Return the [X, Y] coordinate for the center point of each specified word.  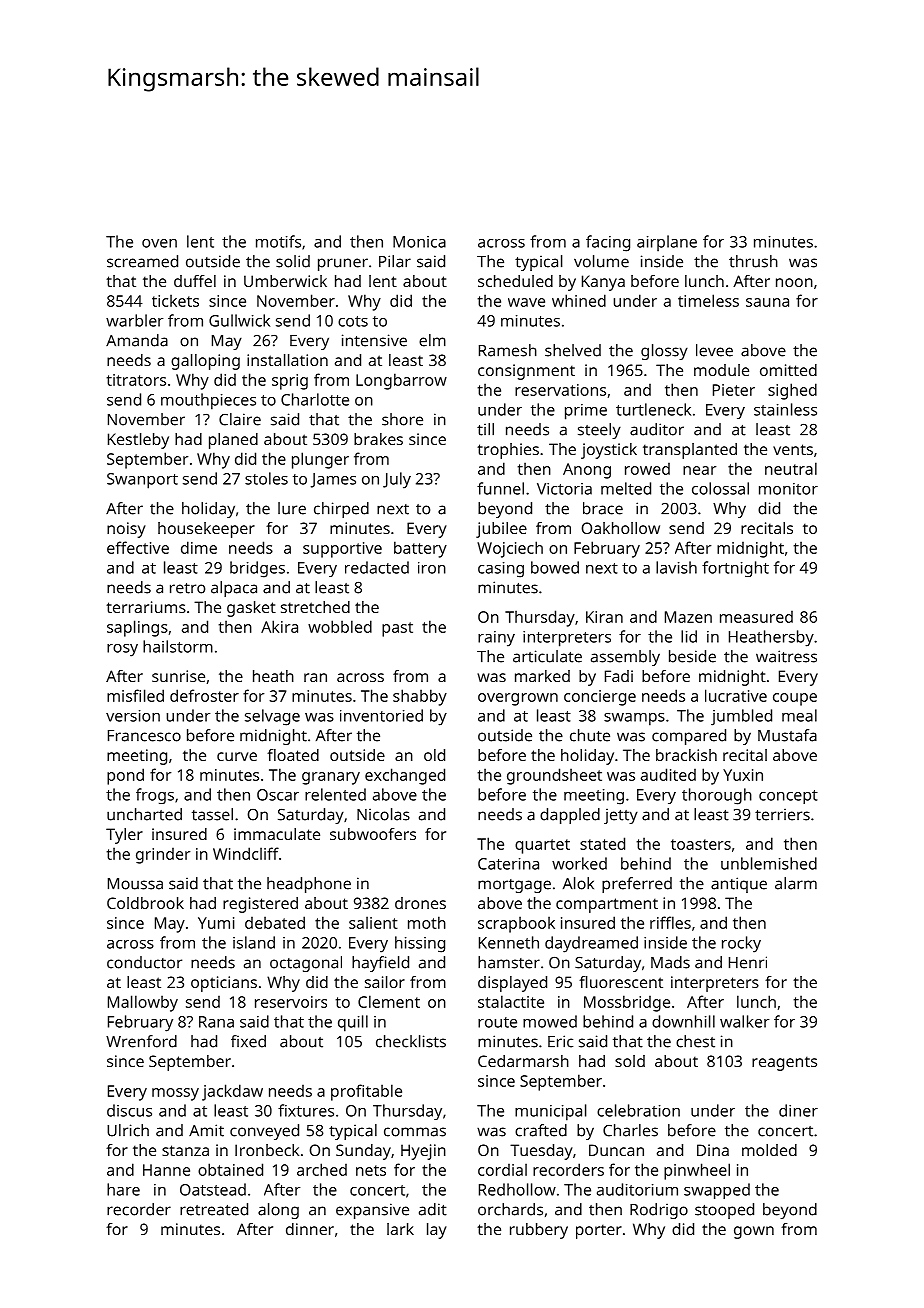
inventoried [381, 715]
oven [159, 243]
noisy [126, 530]
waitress [786, 656]
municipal [551, 1112]
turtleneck [653, 409]
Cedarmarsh [523, 1061]
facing [608, 243]
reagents [784, 1063]
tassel [212, 814]
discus [129, 1110]
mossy [175, 1094]
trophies [508, 451]
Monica [419, 242]
